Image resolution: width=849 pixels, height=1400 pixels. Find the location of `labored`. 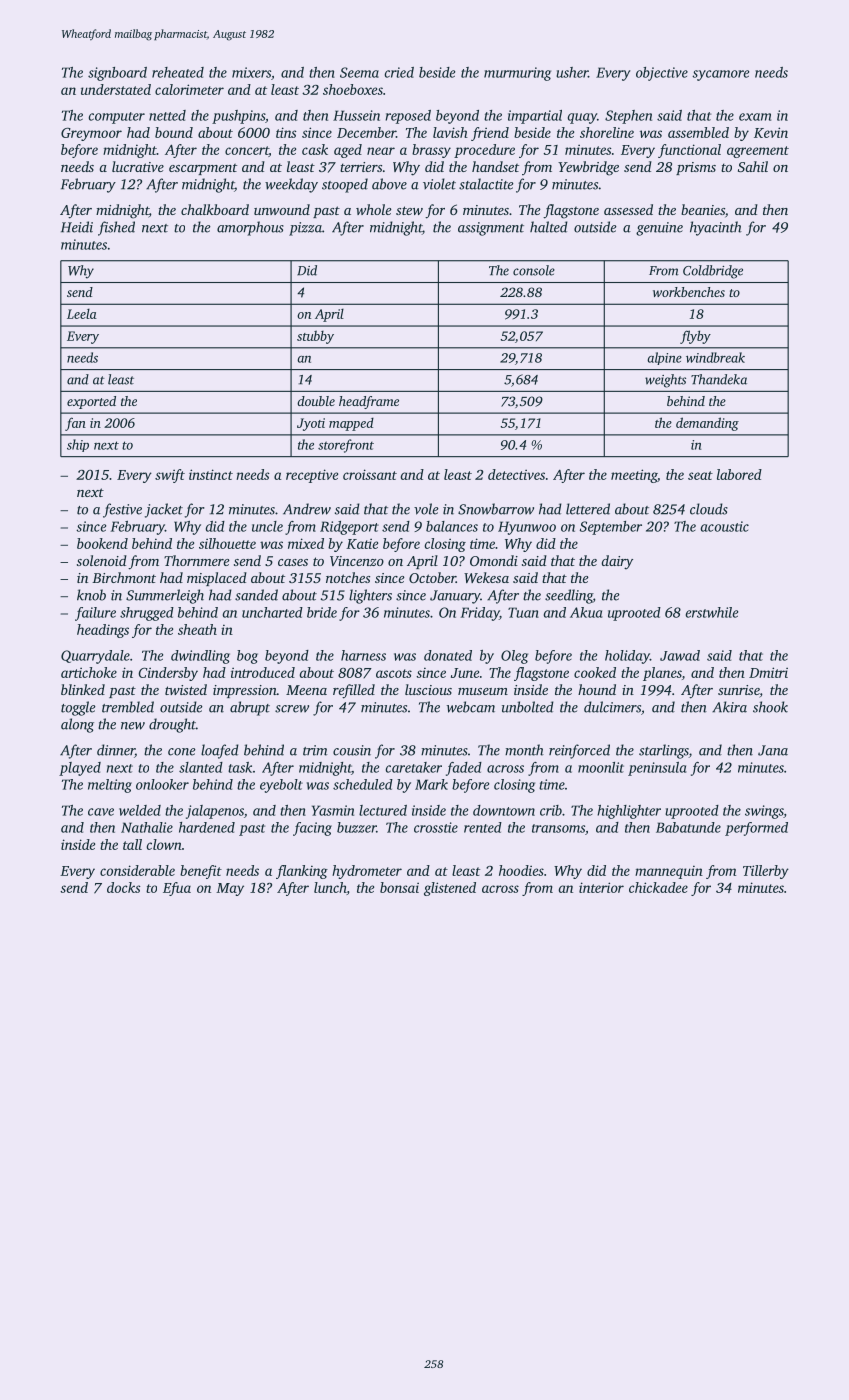

labored is located at coordinates (739, 474).
